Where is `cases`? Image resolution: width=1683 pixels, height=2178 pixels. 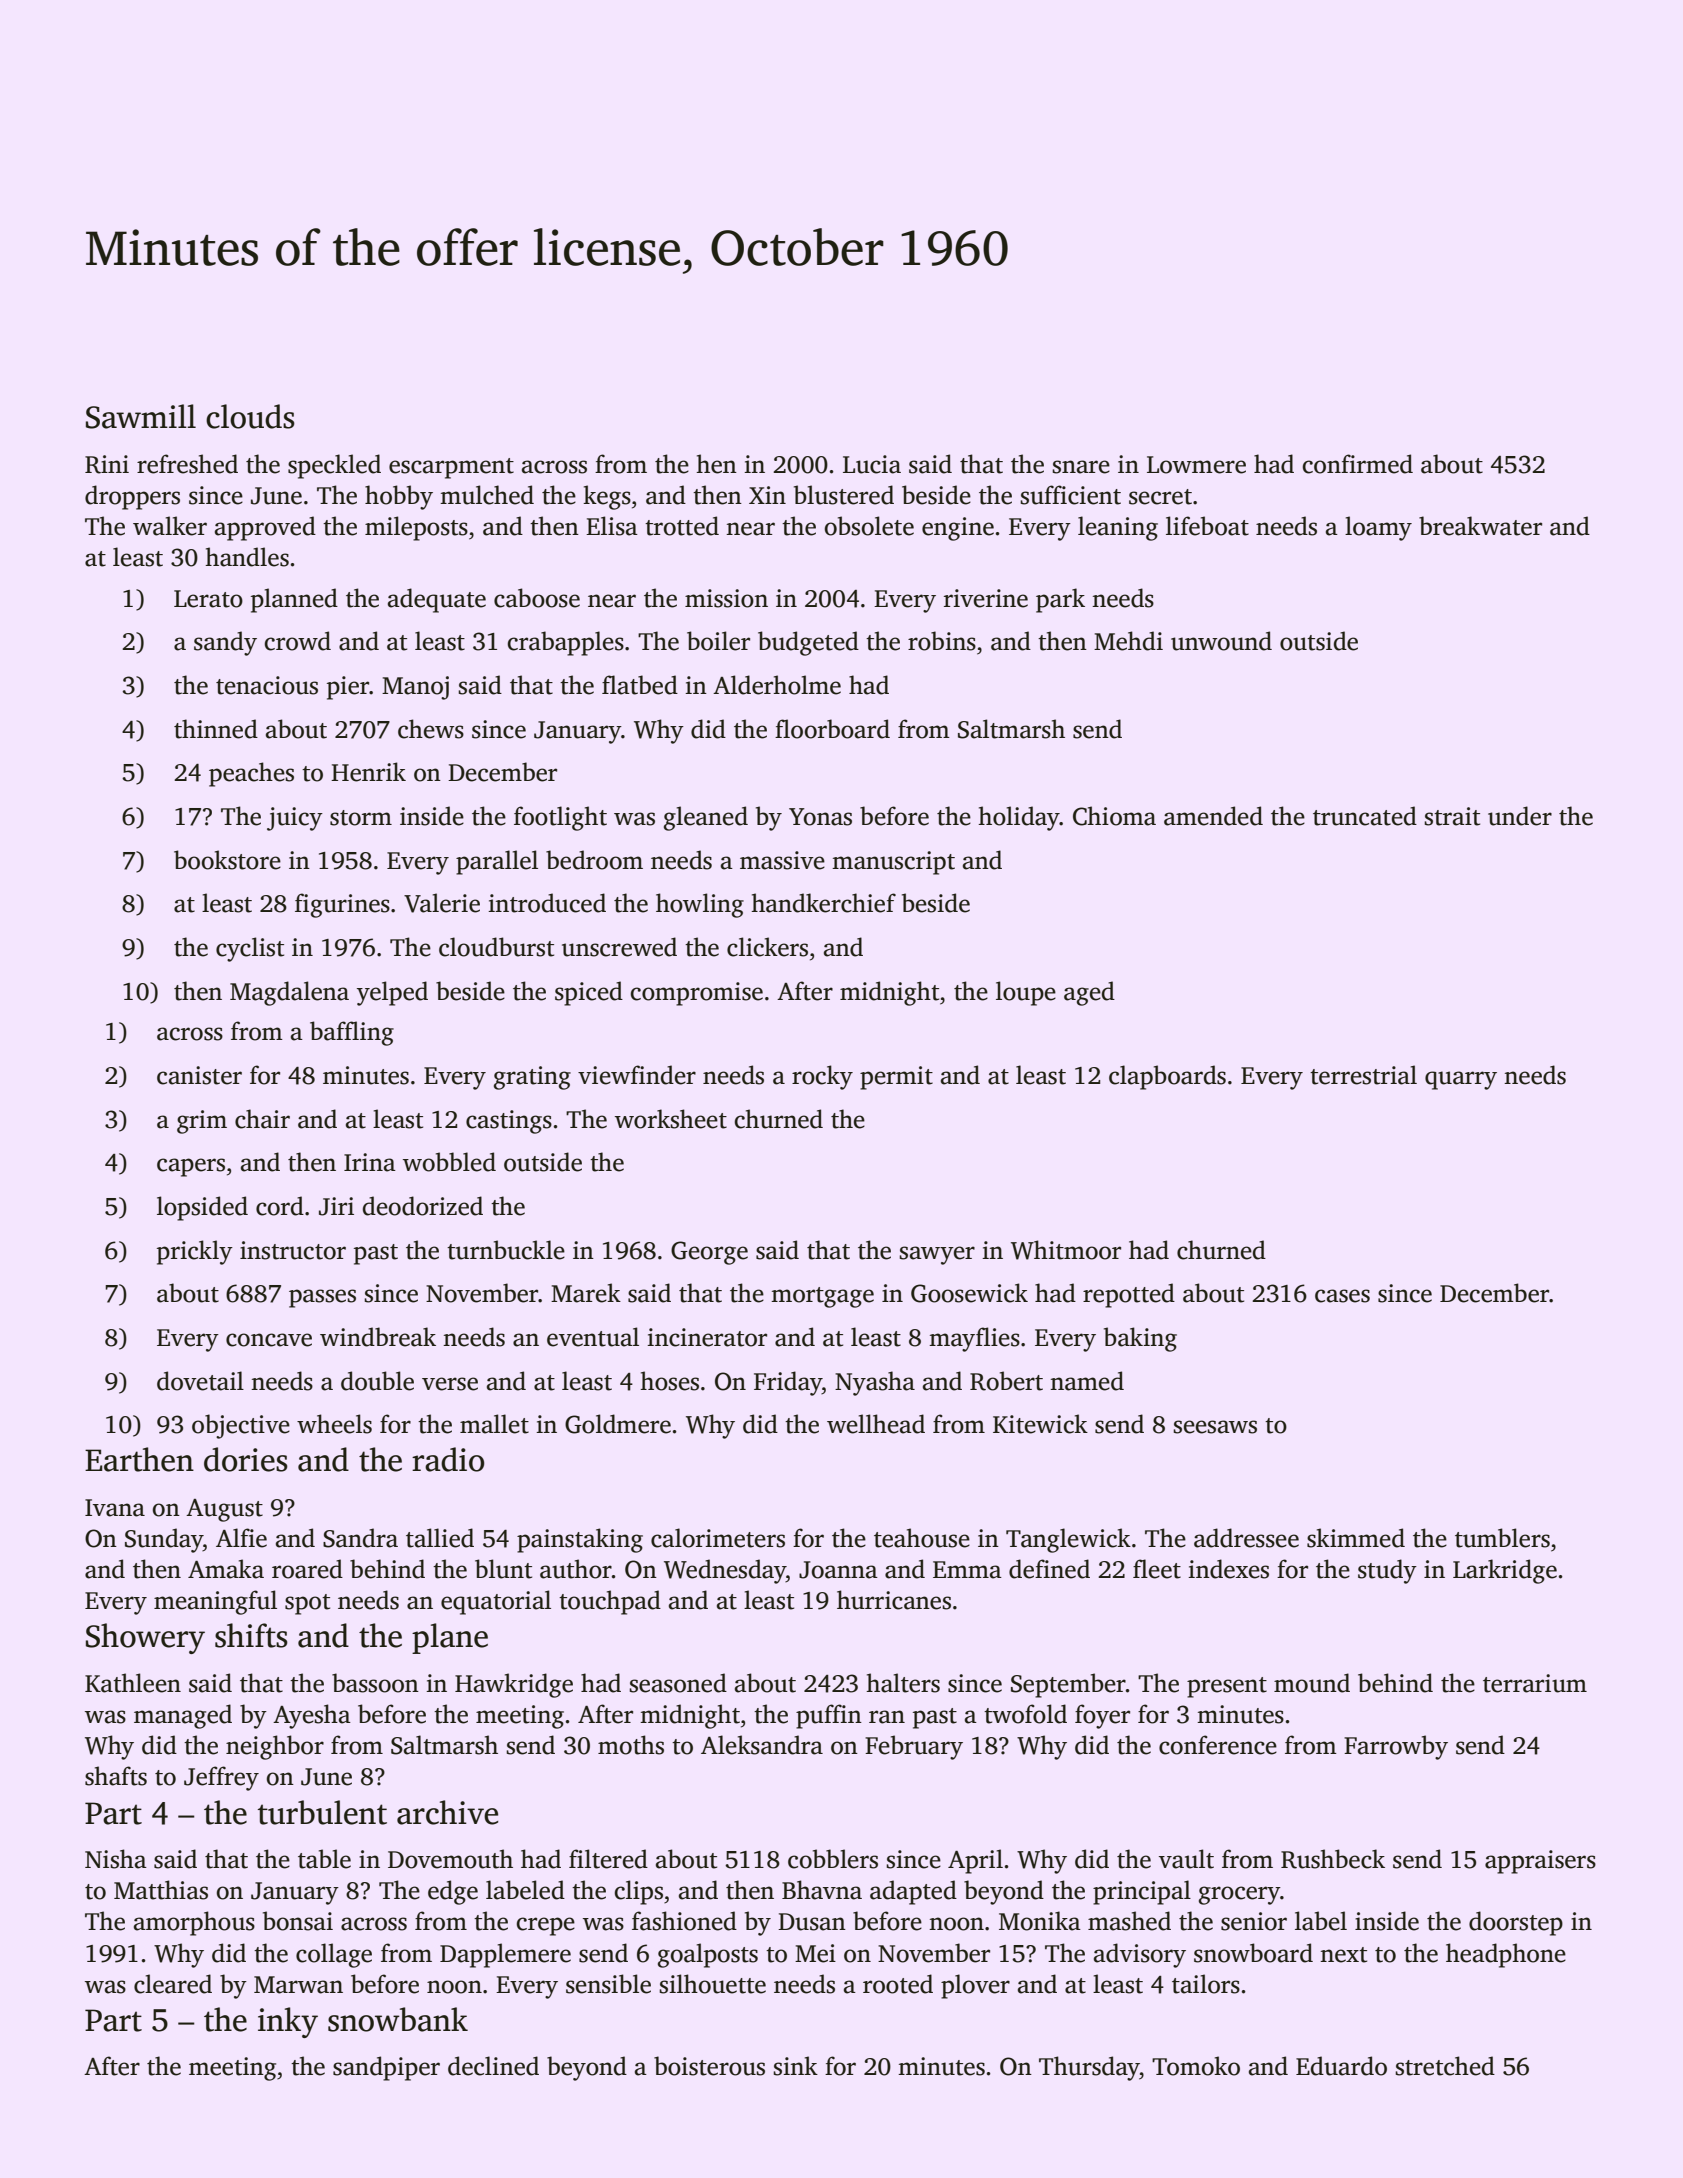 cases is located at coordinates (1342, 1296).
